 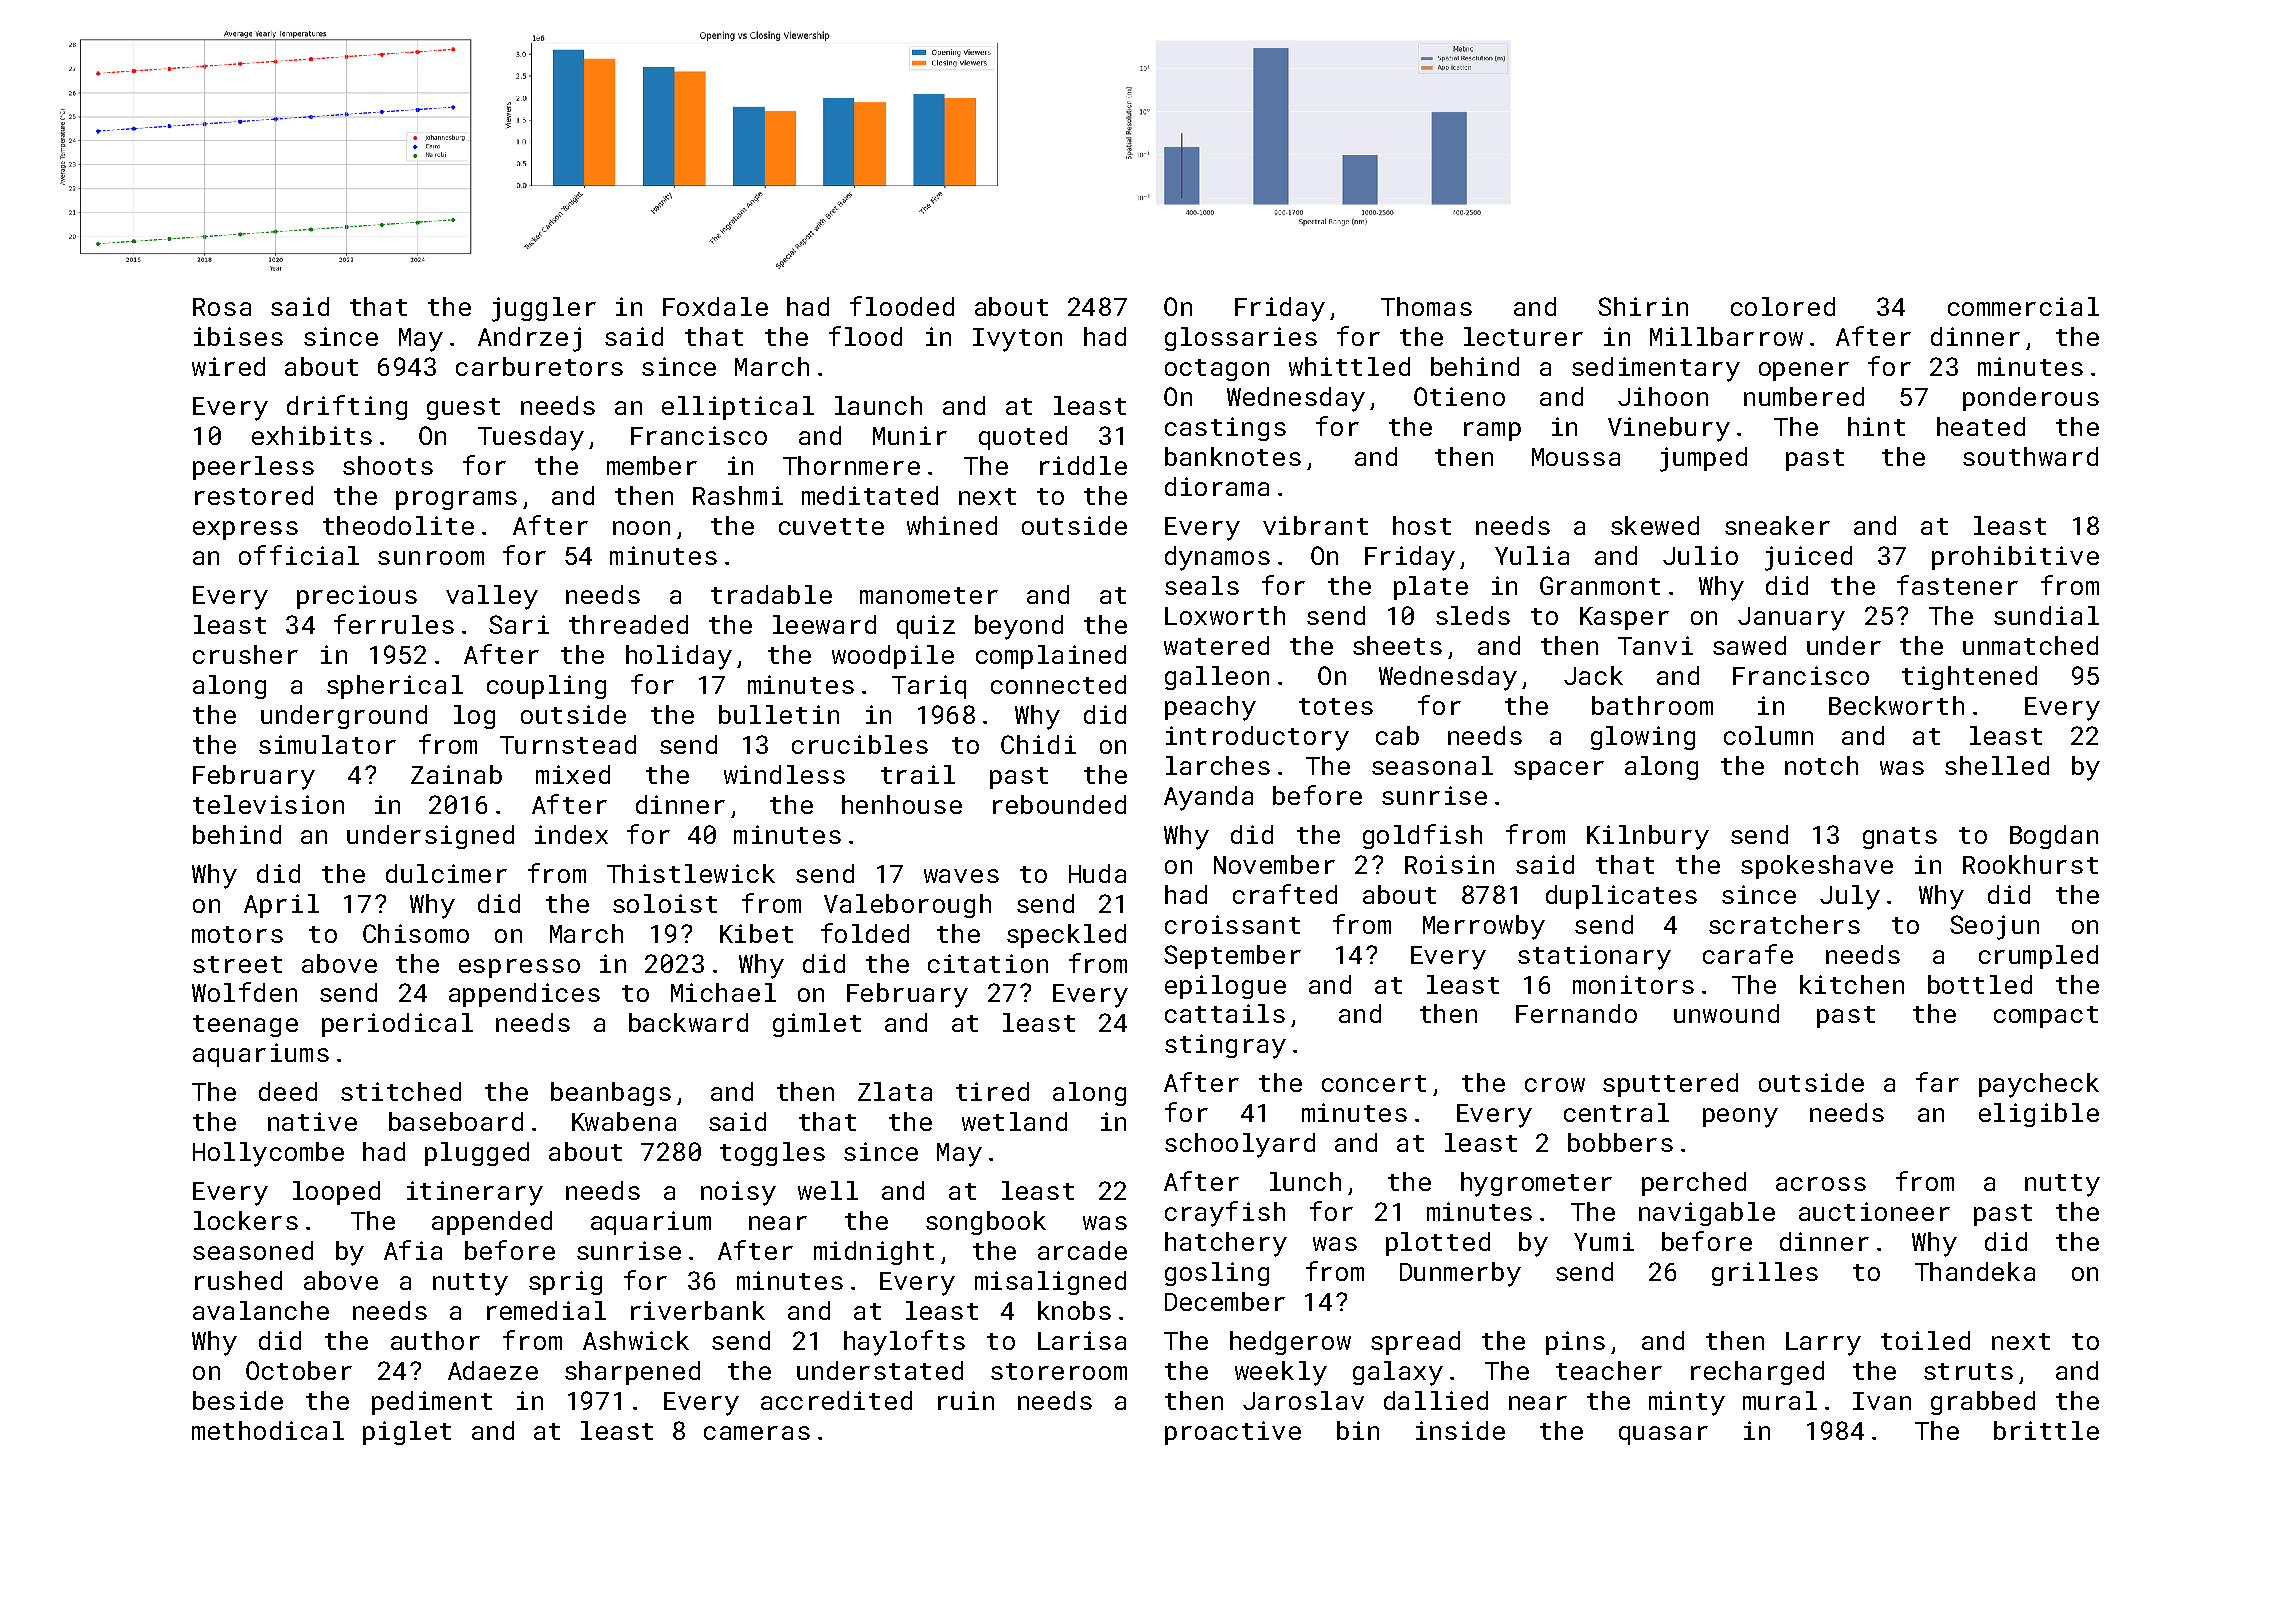 I want to click on commercial, so click(x=2023, y=306).
